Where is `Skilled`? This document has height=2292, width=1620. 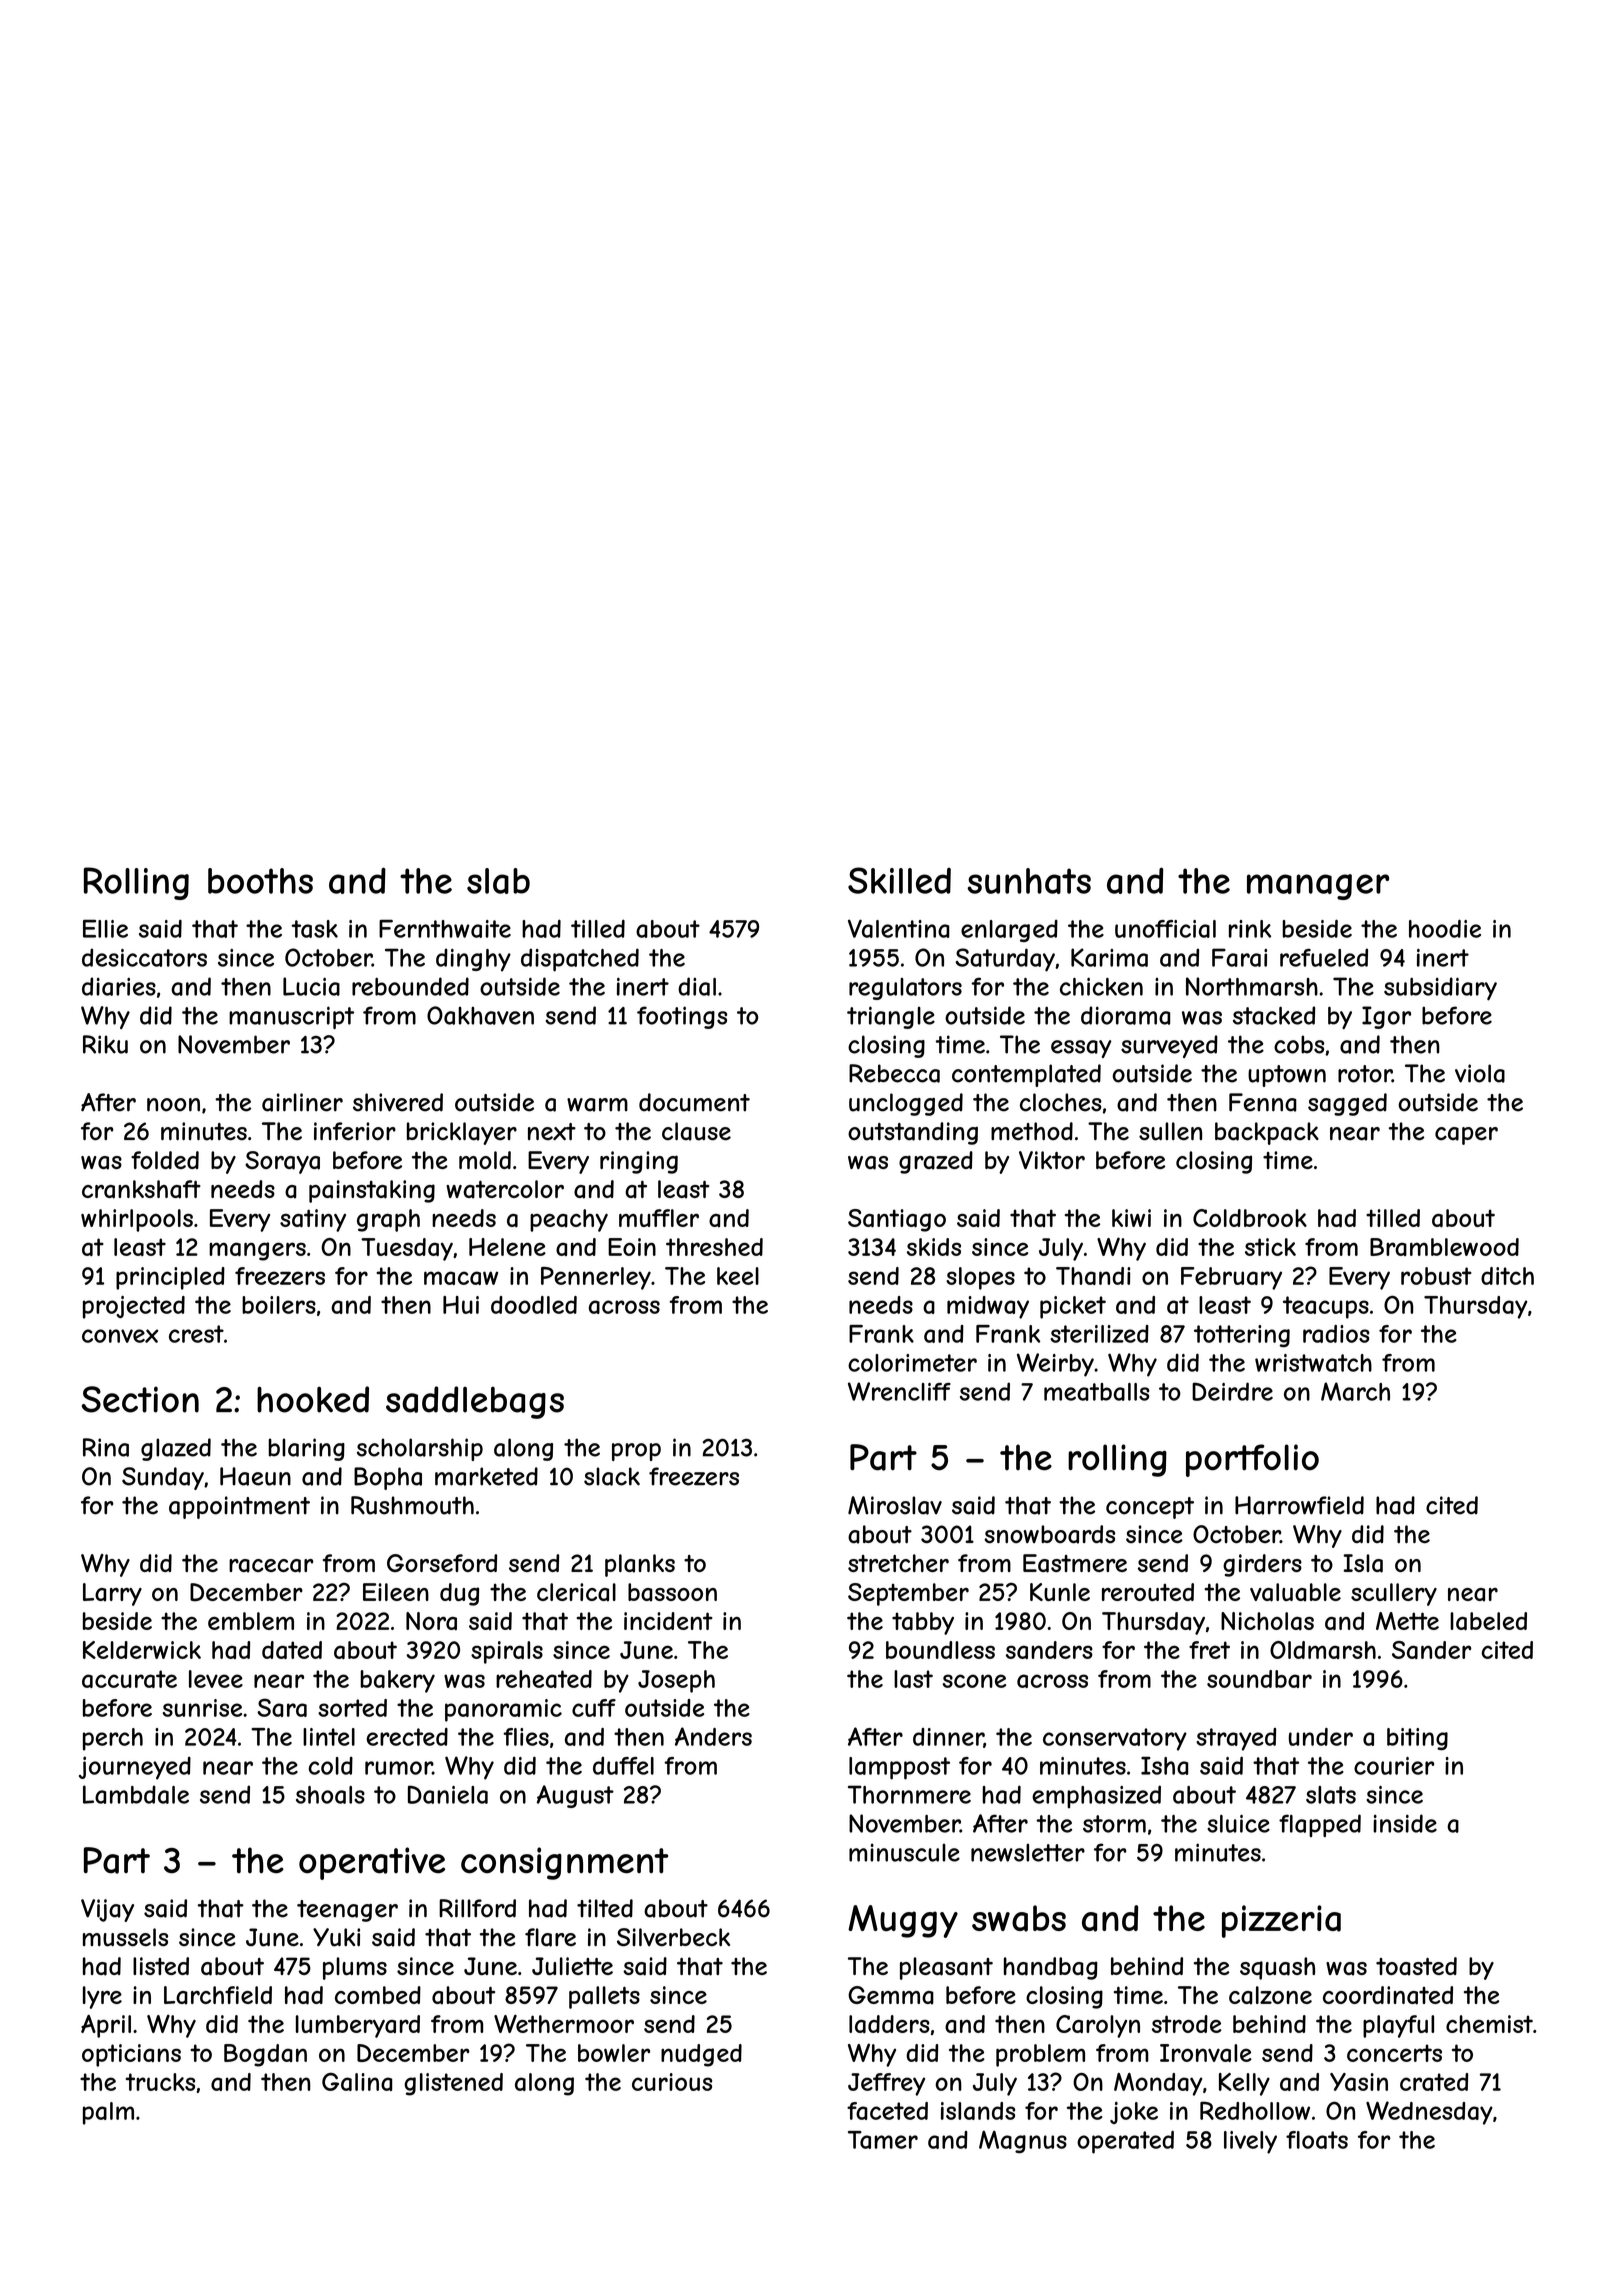 Skilled is located at coordinates (899, 880).
